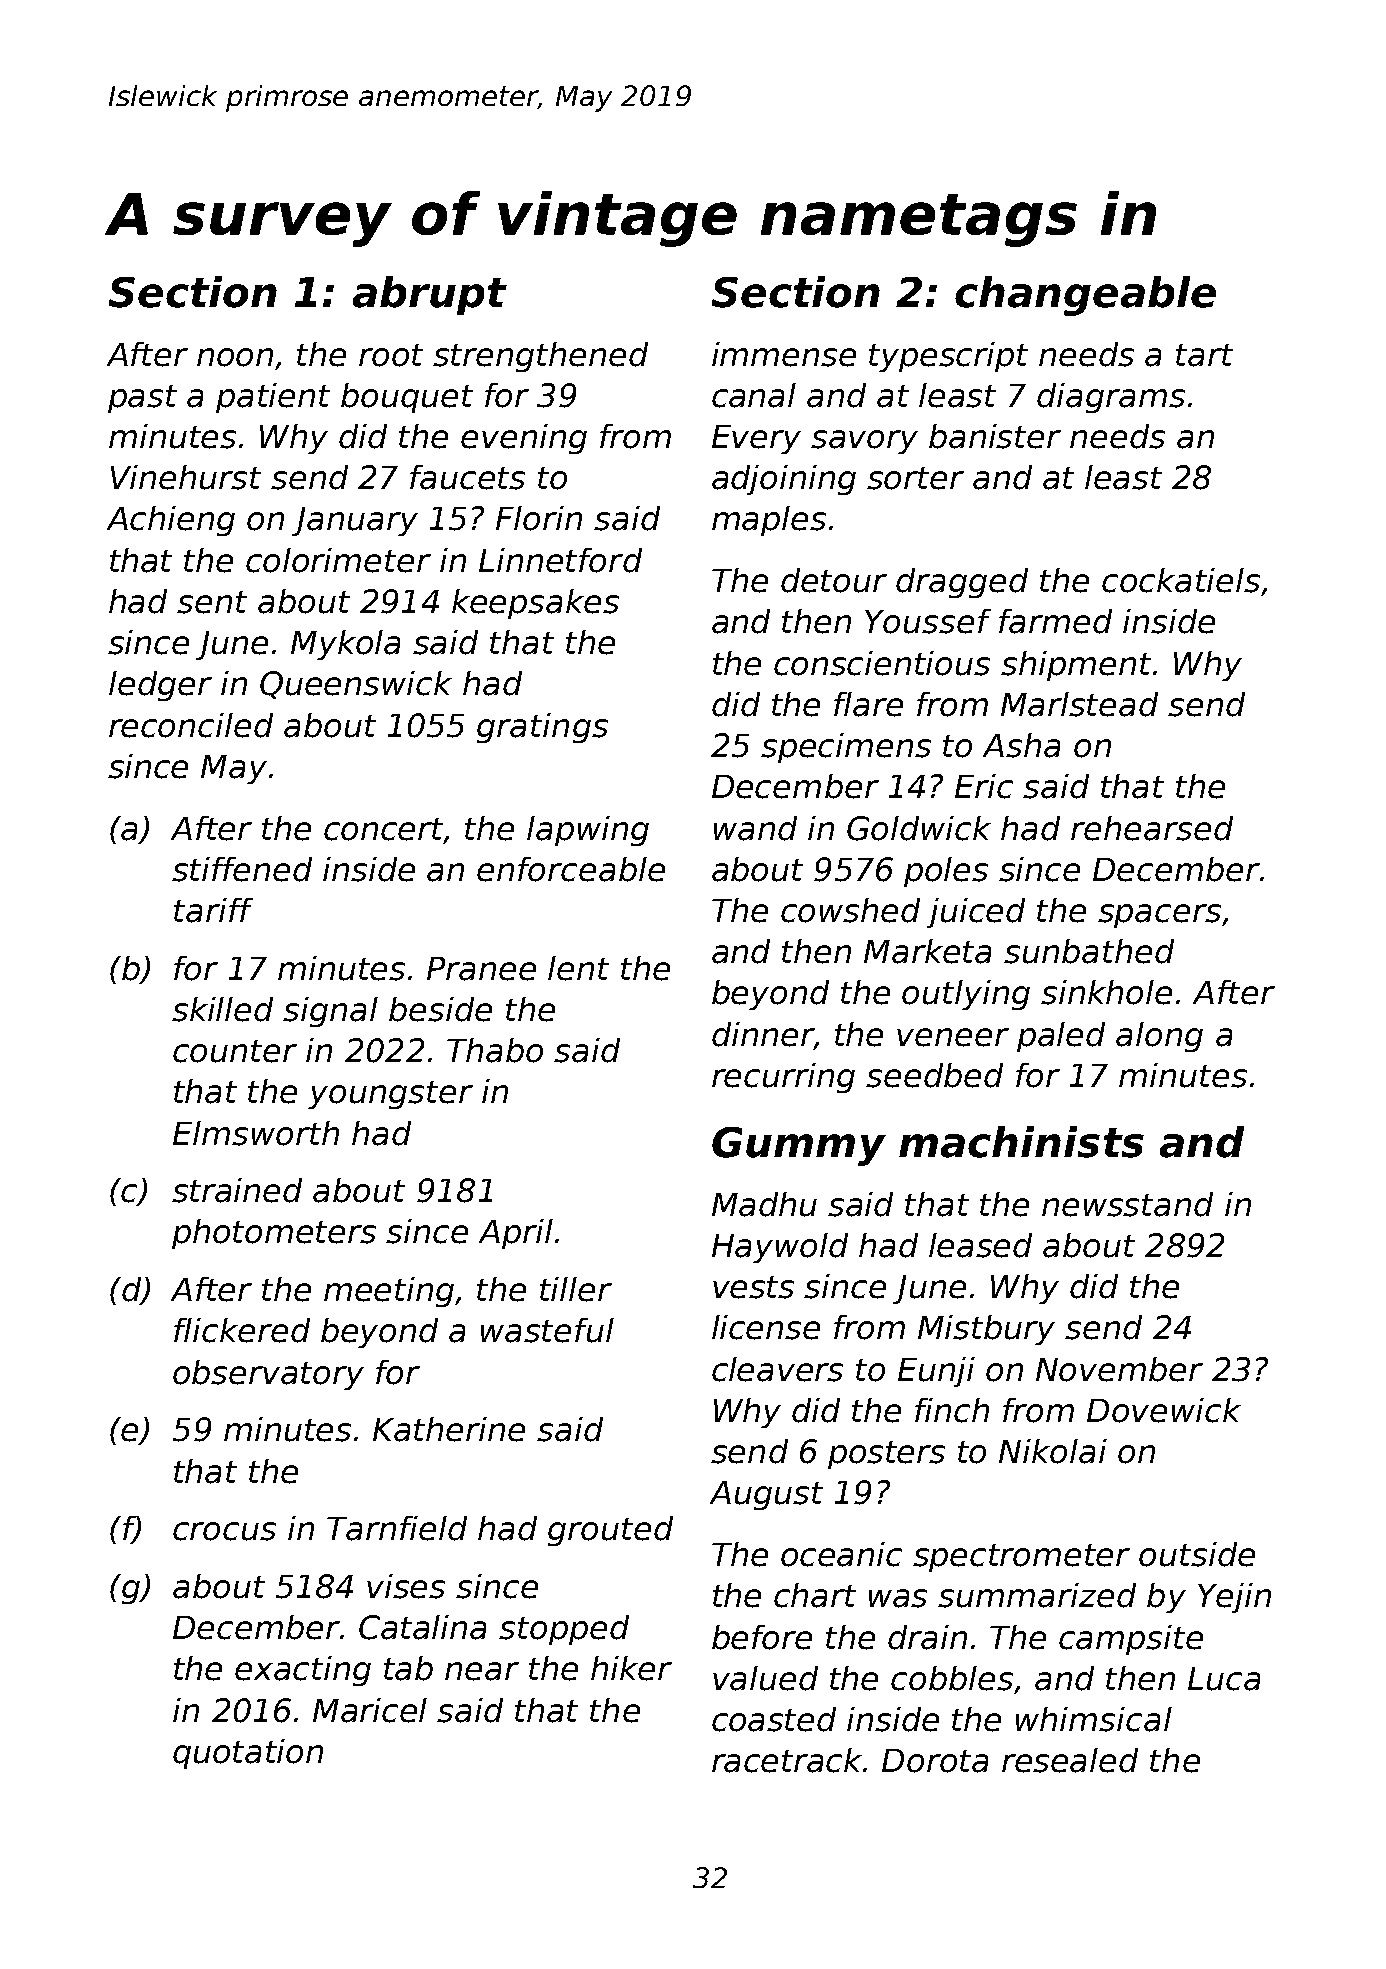 The width and height of the page is (1386, 1969). I want to click on summarized, so click(1037, 1595).
